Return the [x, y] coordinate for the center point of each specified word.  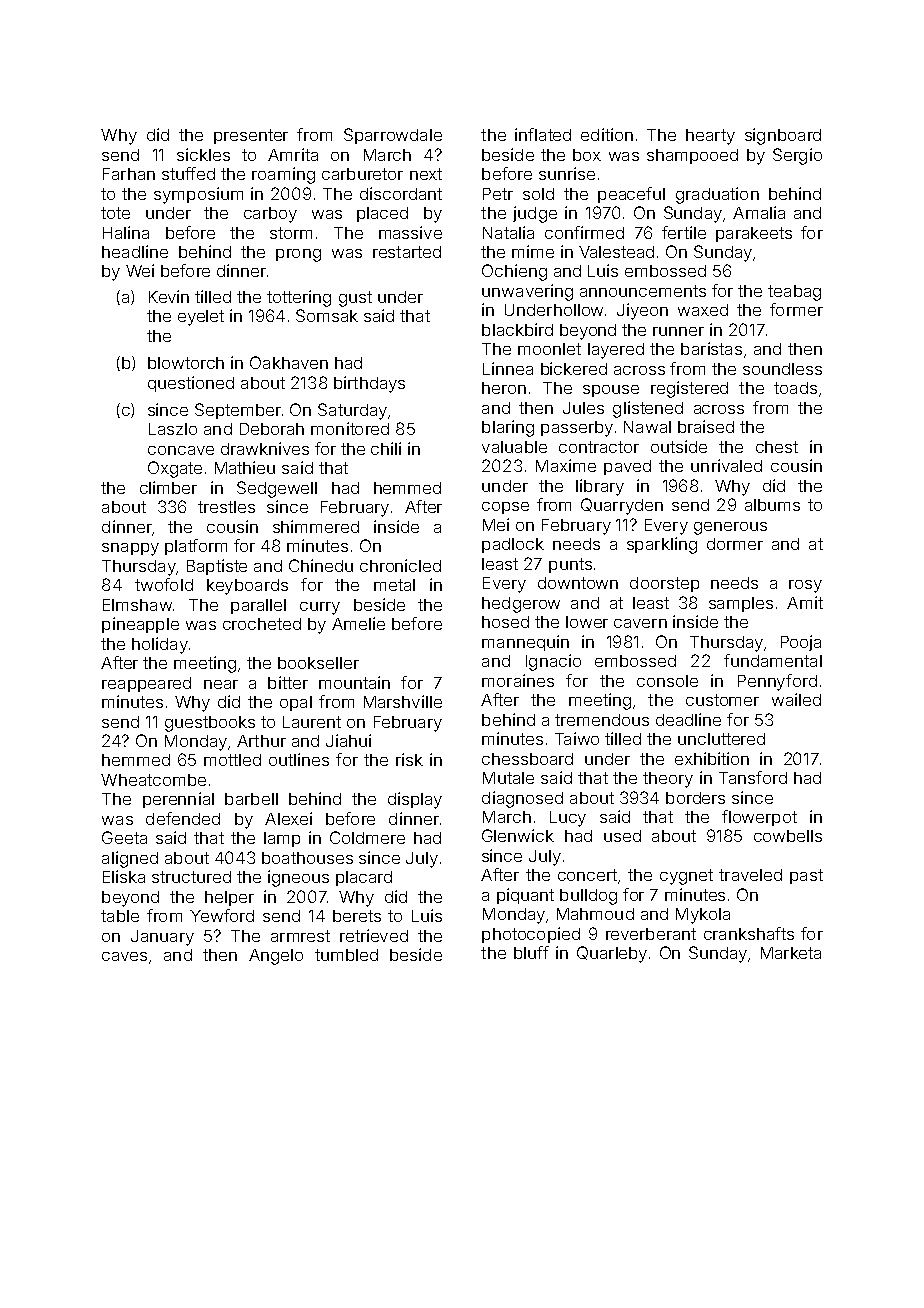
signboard [783, 136]
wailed [796, 699]
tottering [299, 298]
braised [706, 426]
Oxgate [175, 469]
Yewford [222, 915]
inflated [543, 134]
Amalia [759, 212]
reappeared [146, 684]
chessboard [527, 759]
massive [410, 232]
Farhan [129, 174]
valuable [514, 447]
